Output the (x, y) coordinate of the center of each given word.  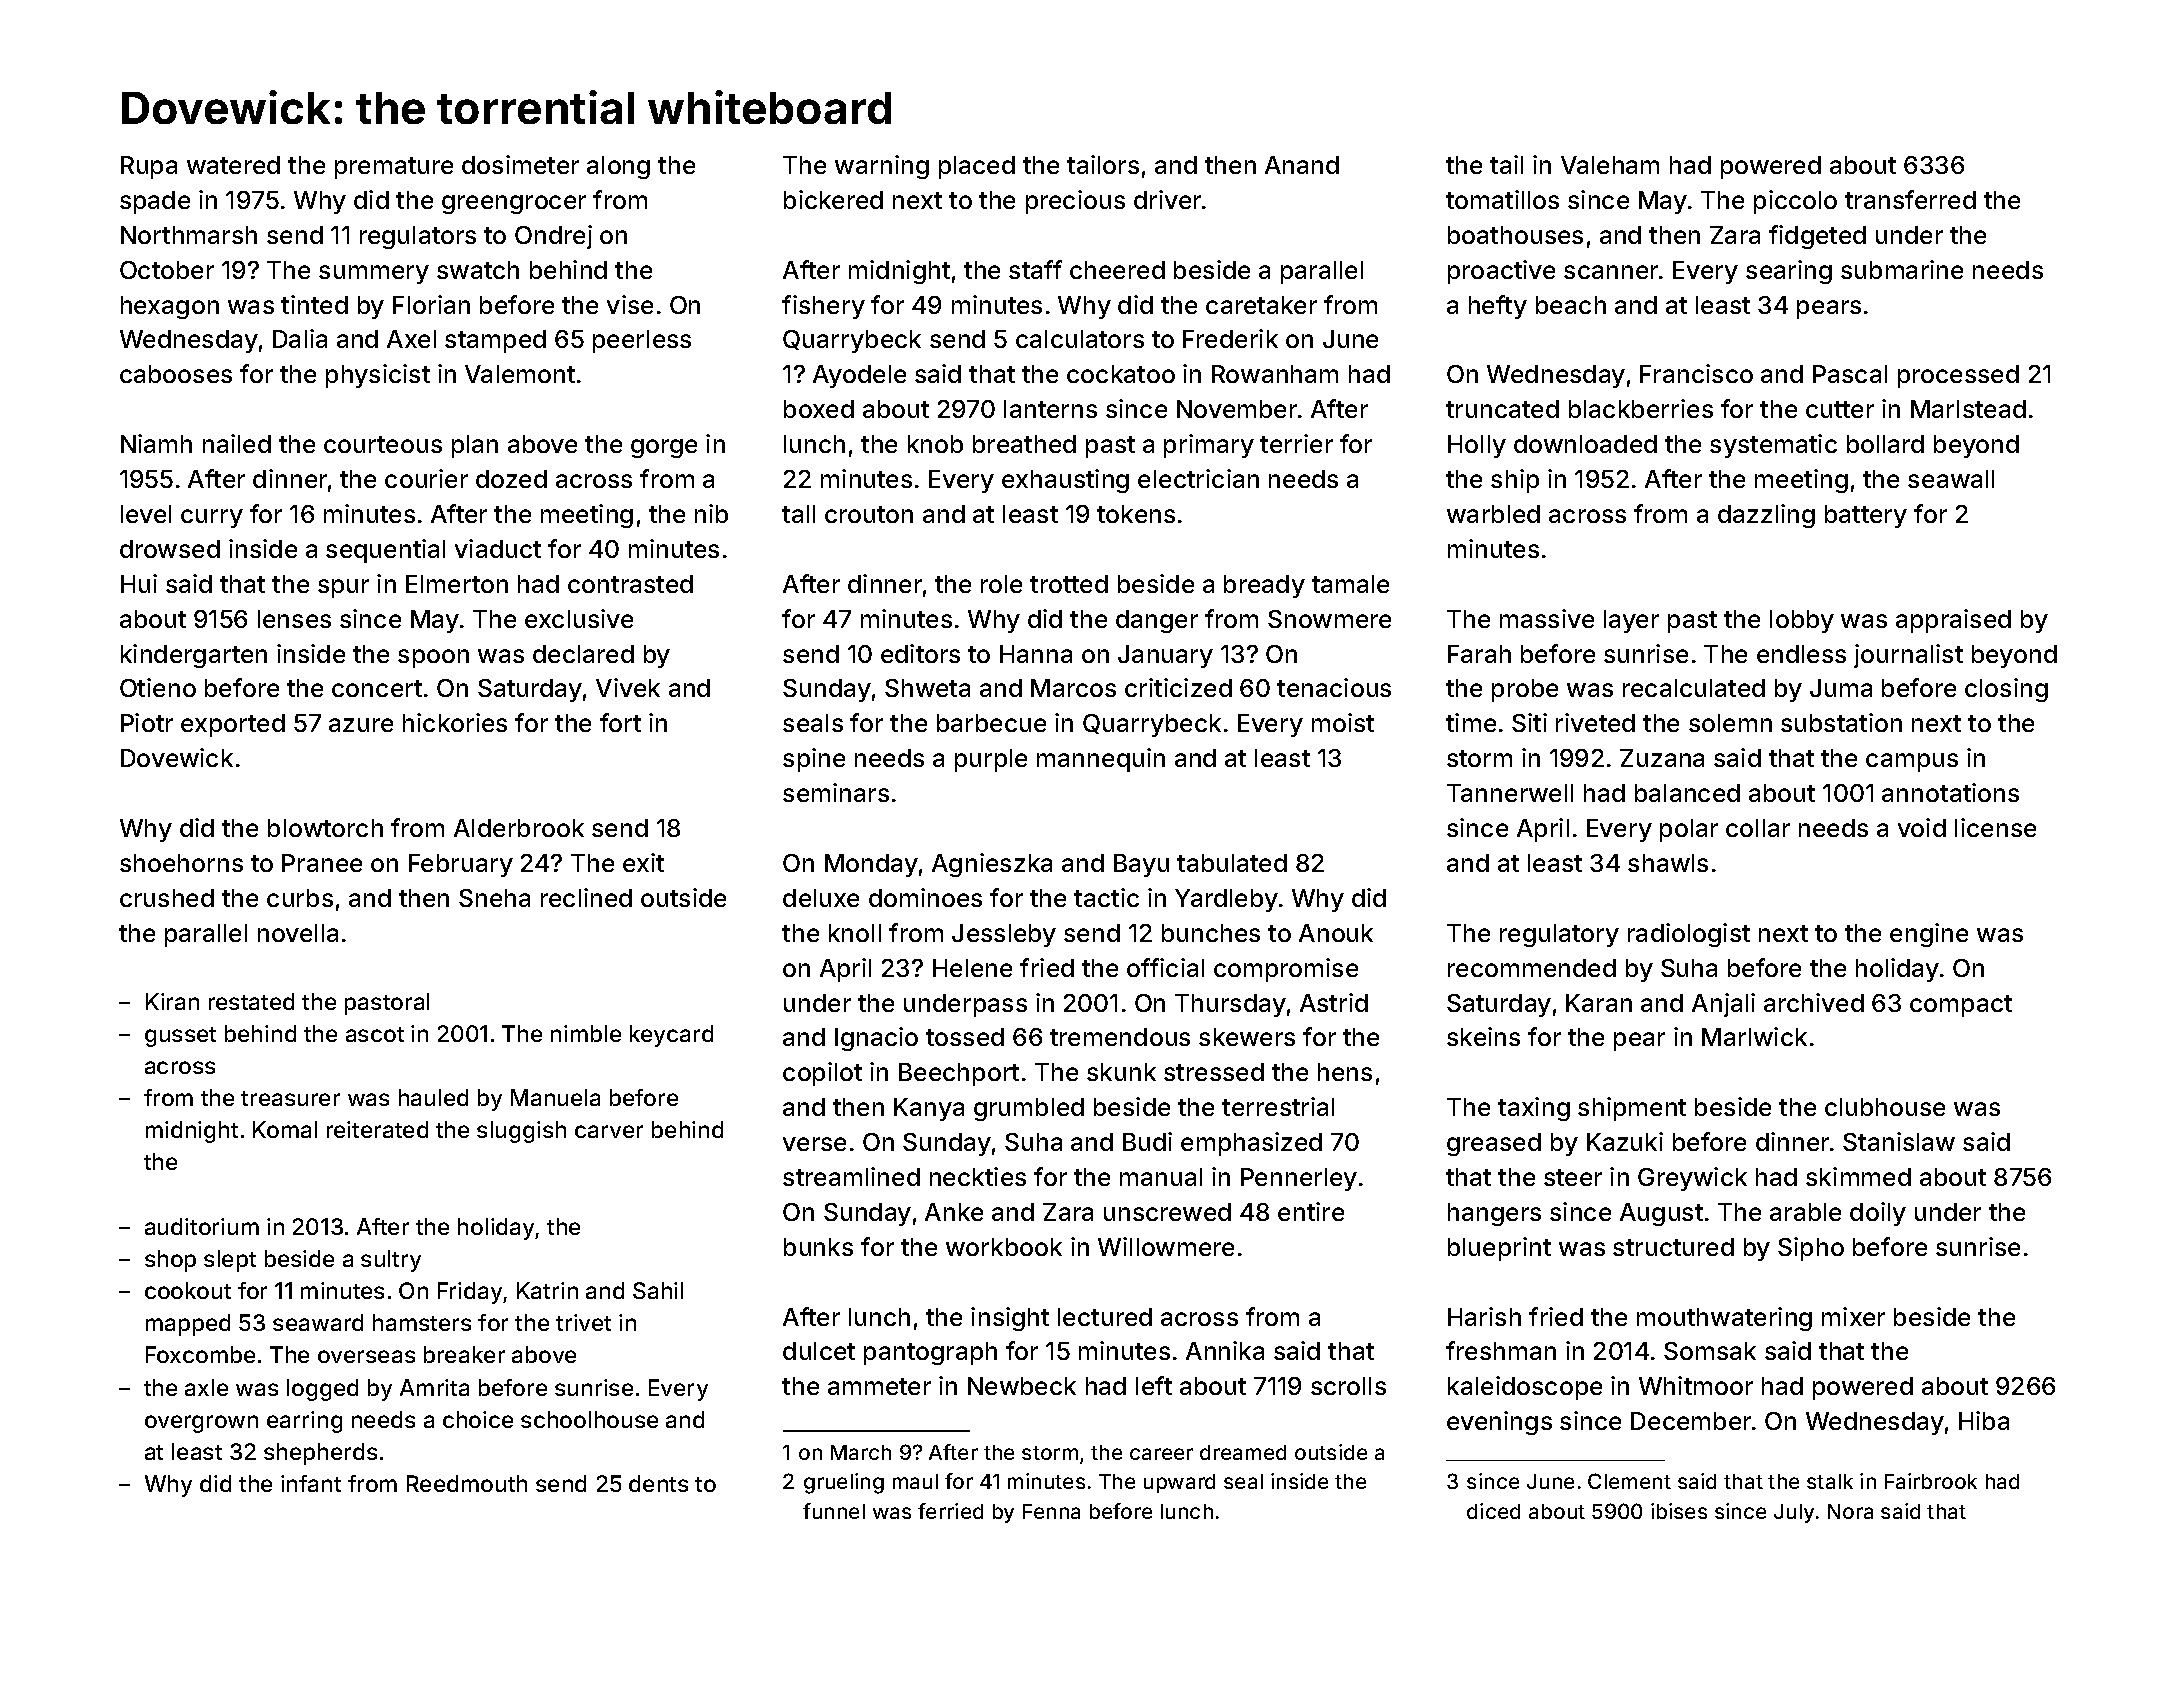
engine (1929, 935)
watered (233, 165)
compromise (1286, 970)
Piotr (147, 722)
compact (1961, 1006)
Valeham (1610, 165)
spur (343, 588)
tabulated (1232, 863)
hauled (433, 1097)
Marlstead (1968, 409)
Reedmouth (467, 1483)
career (1161, 1454)
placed (977, 167)
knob (935, 444)
